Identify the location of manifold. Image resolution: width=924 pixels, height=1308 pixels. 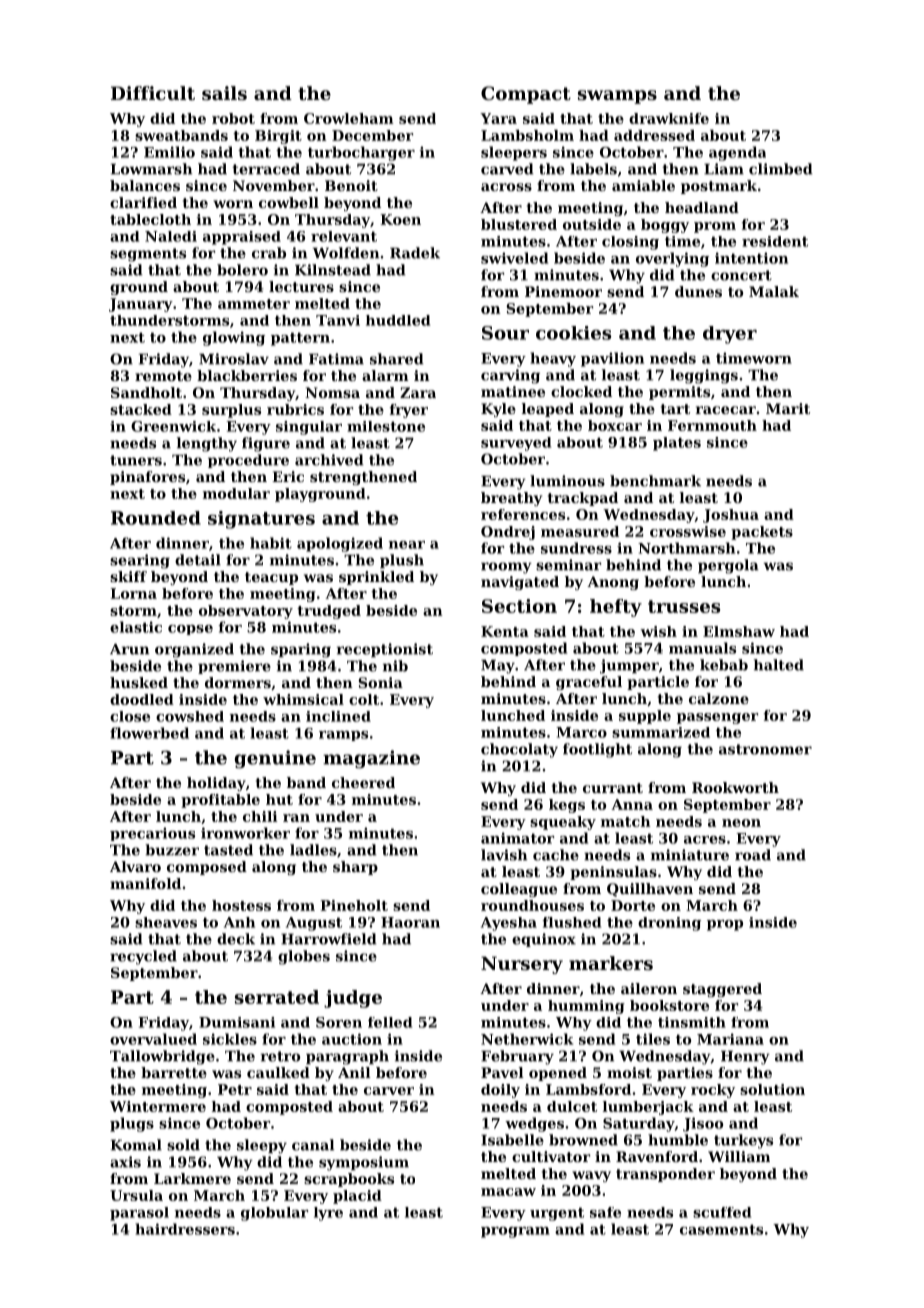
(145, 883).
